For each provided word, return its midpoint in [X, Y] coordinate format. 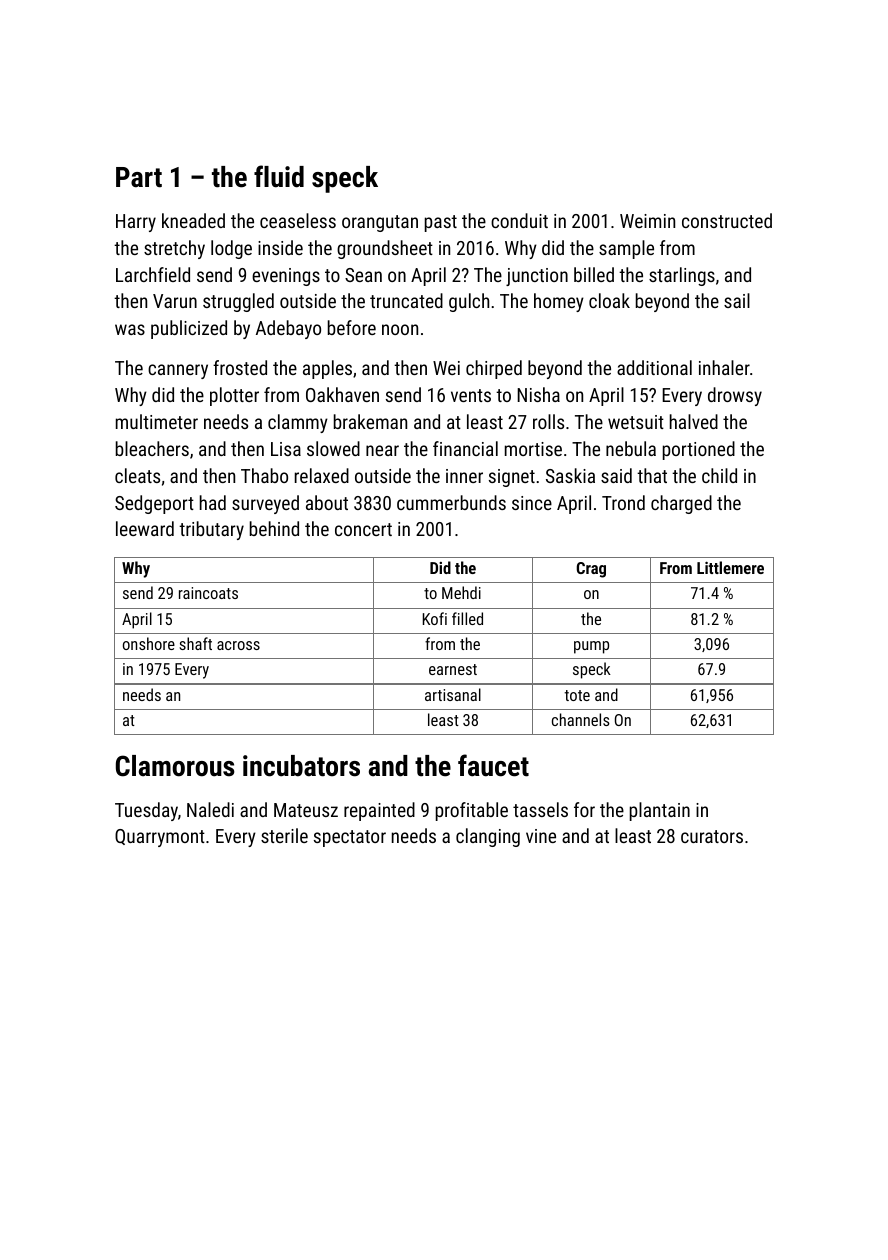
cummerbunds [451, 502]
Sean [363, 275]
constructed [727, 220]
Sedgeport [154, 504]
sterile [284, 835]
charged [681, 504]
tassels [540, 809]
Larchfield [153, 274]
